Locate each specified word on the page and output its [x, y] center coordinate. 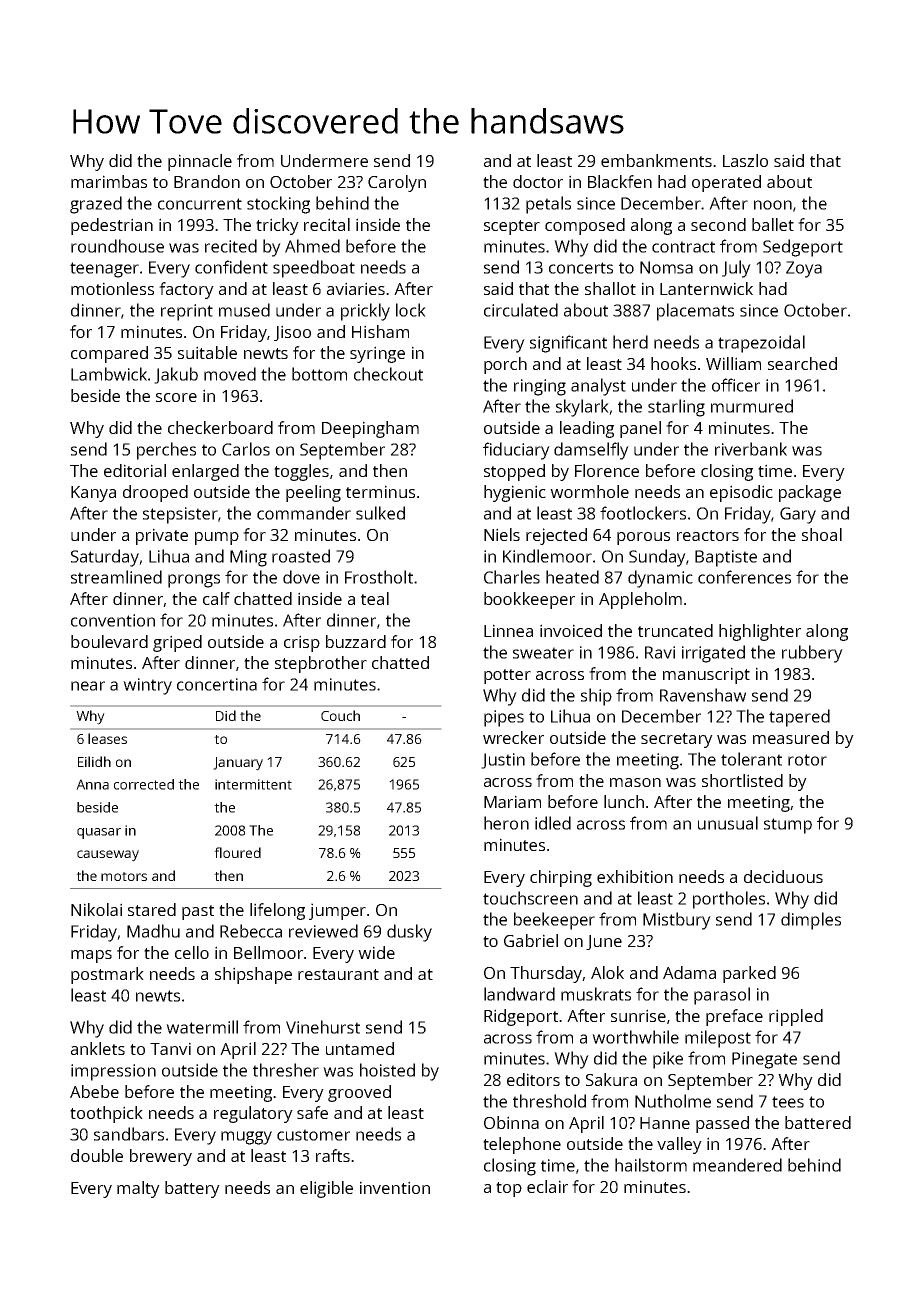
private [162, 536]
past [198, 912]
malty [138, 1189]
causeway [108, 856]
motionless [112, 288]
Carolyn [397, 183]
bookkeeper [529, 600]
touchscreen [530, 898]
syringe [377, 354]
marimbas [109, 181]
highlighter [760, 632]
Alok [607, 972]
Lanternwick [706, 288]
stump [788, 826]
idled [553, 823]
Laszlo [745, 160]
